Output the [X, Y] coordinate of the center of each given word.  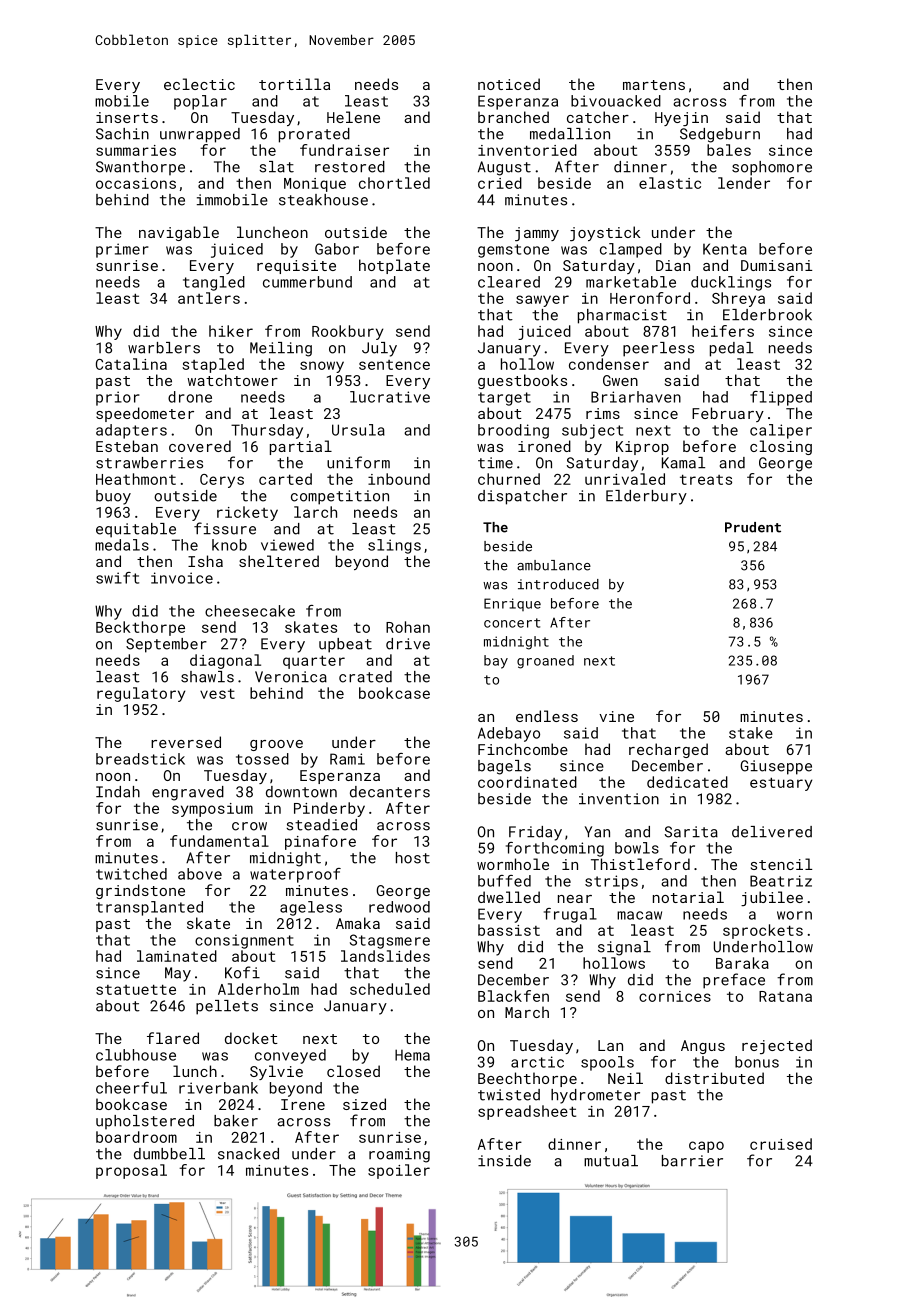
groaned [545, 662]
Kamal [683, 463]
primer [122, 250]
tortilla [294, 84]
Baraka [742, 963]
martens [654, 85]
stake [751, 733]
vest [217, 694]
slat [276, 167]
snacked [248, 1154]
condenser [609, 364]
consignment [244, 941]
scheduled [390, 989]
